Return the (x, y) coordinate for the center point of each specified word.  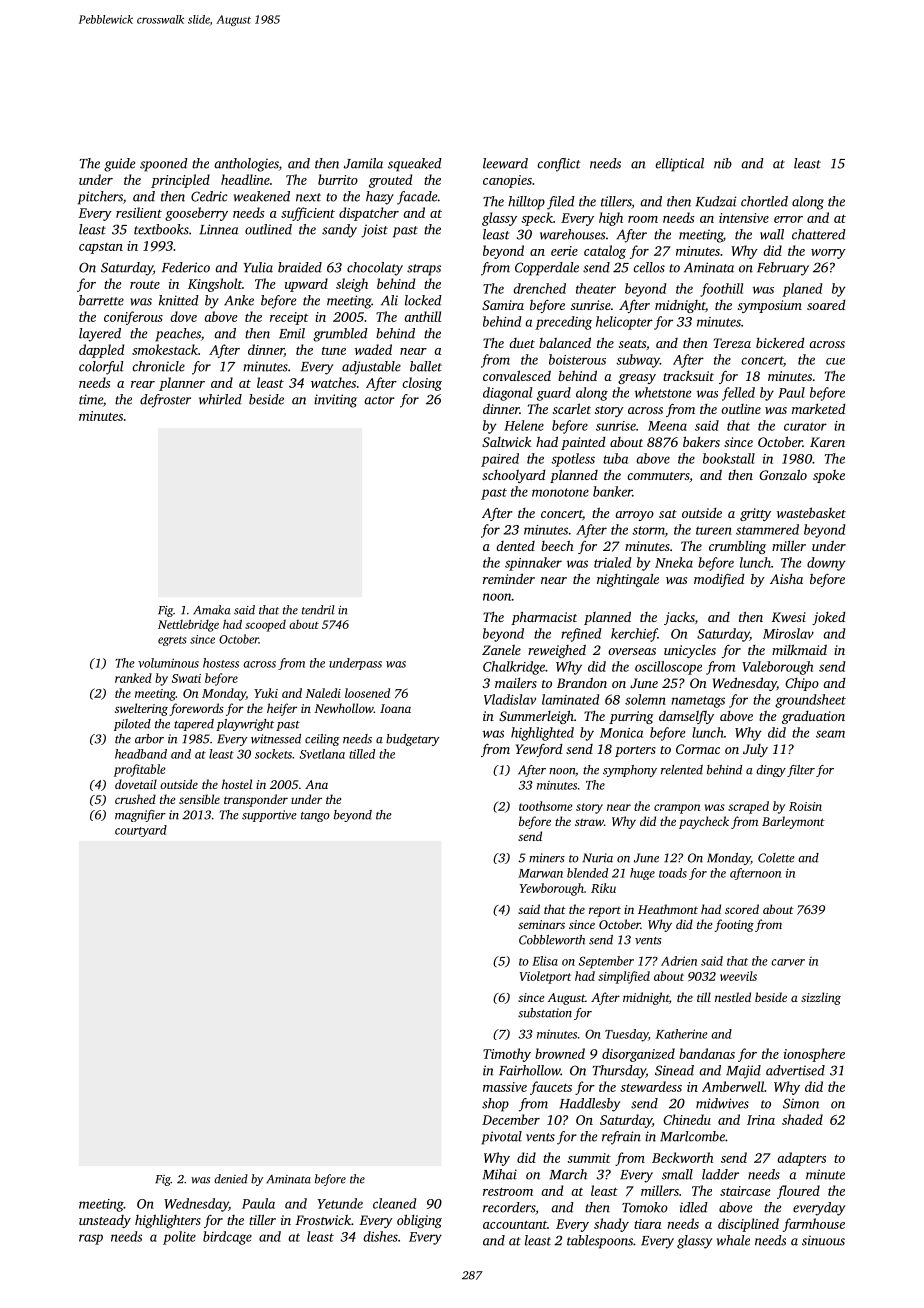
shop (495, 1105)
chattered (819, 234)
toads (673, 873)
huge (642, 874)
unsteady (105, 1221)
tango (315, 817)
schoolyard (513, 476)
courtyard (141, 831)
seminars (541, 924)
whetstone (663, 392)
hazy (380, 198)
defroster (165, 401)
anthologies (247, 165)
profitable (140, 770)
